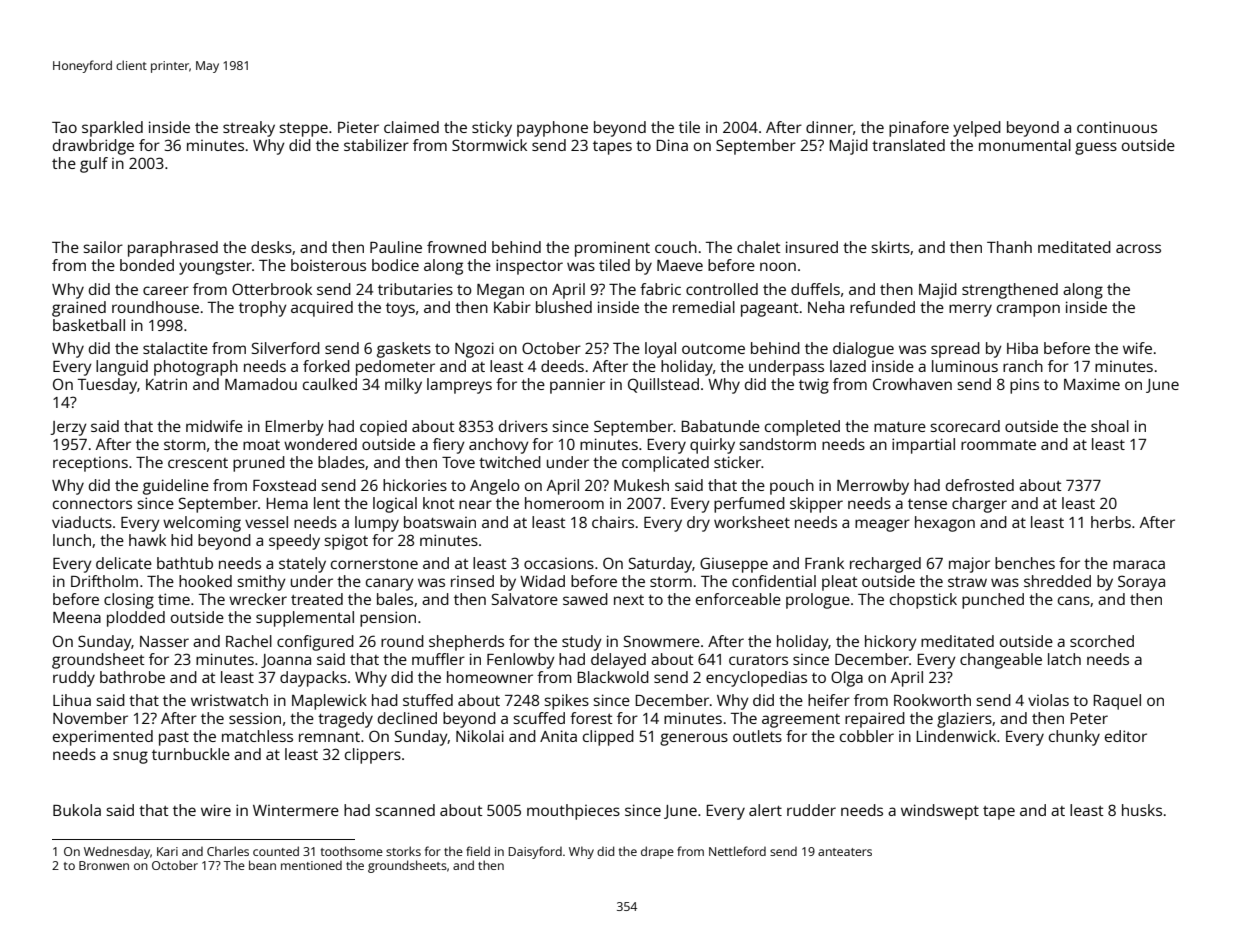 This screenshot has height=952, width=1233. I want to click on Ngozi, so click(474, 350).
